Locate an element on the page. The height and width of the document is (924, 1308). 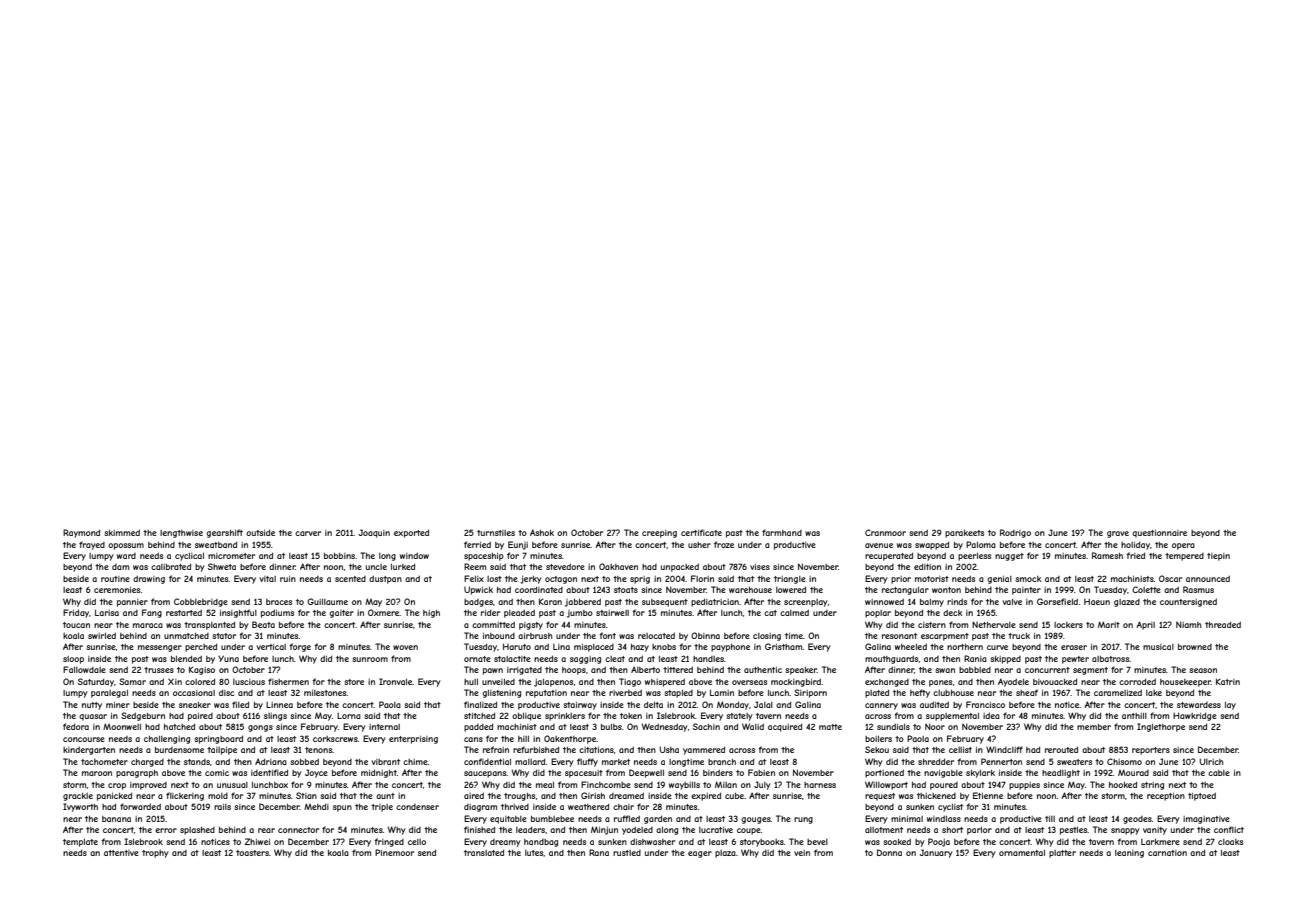
dustpan is located at coordinates (385, 579).
